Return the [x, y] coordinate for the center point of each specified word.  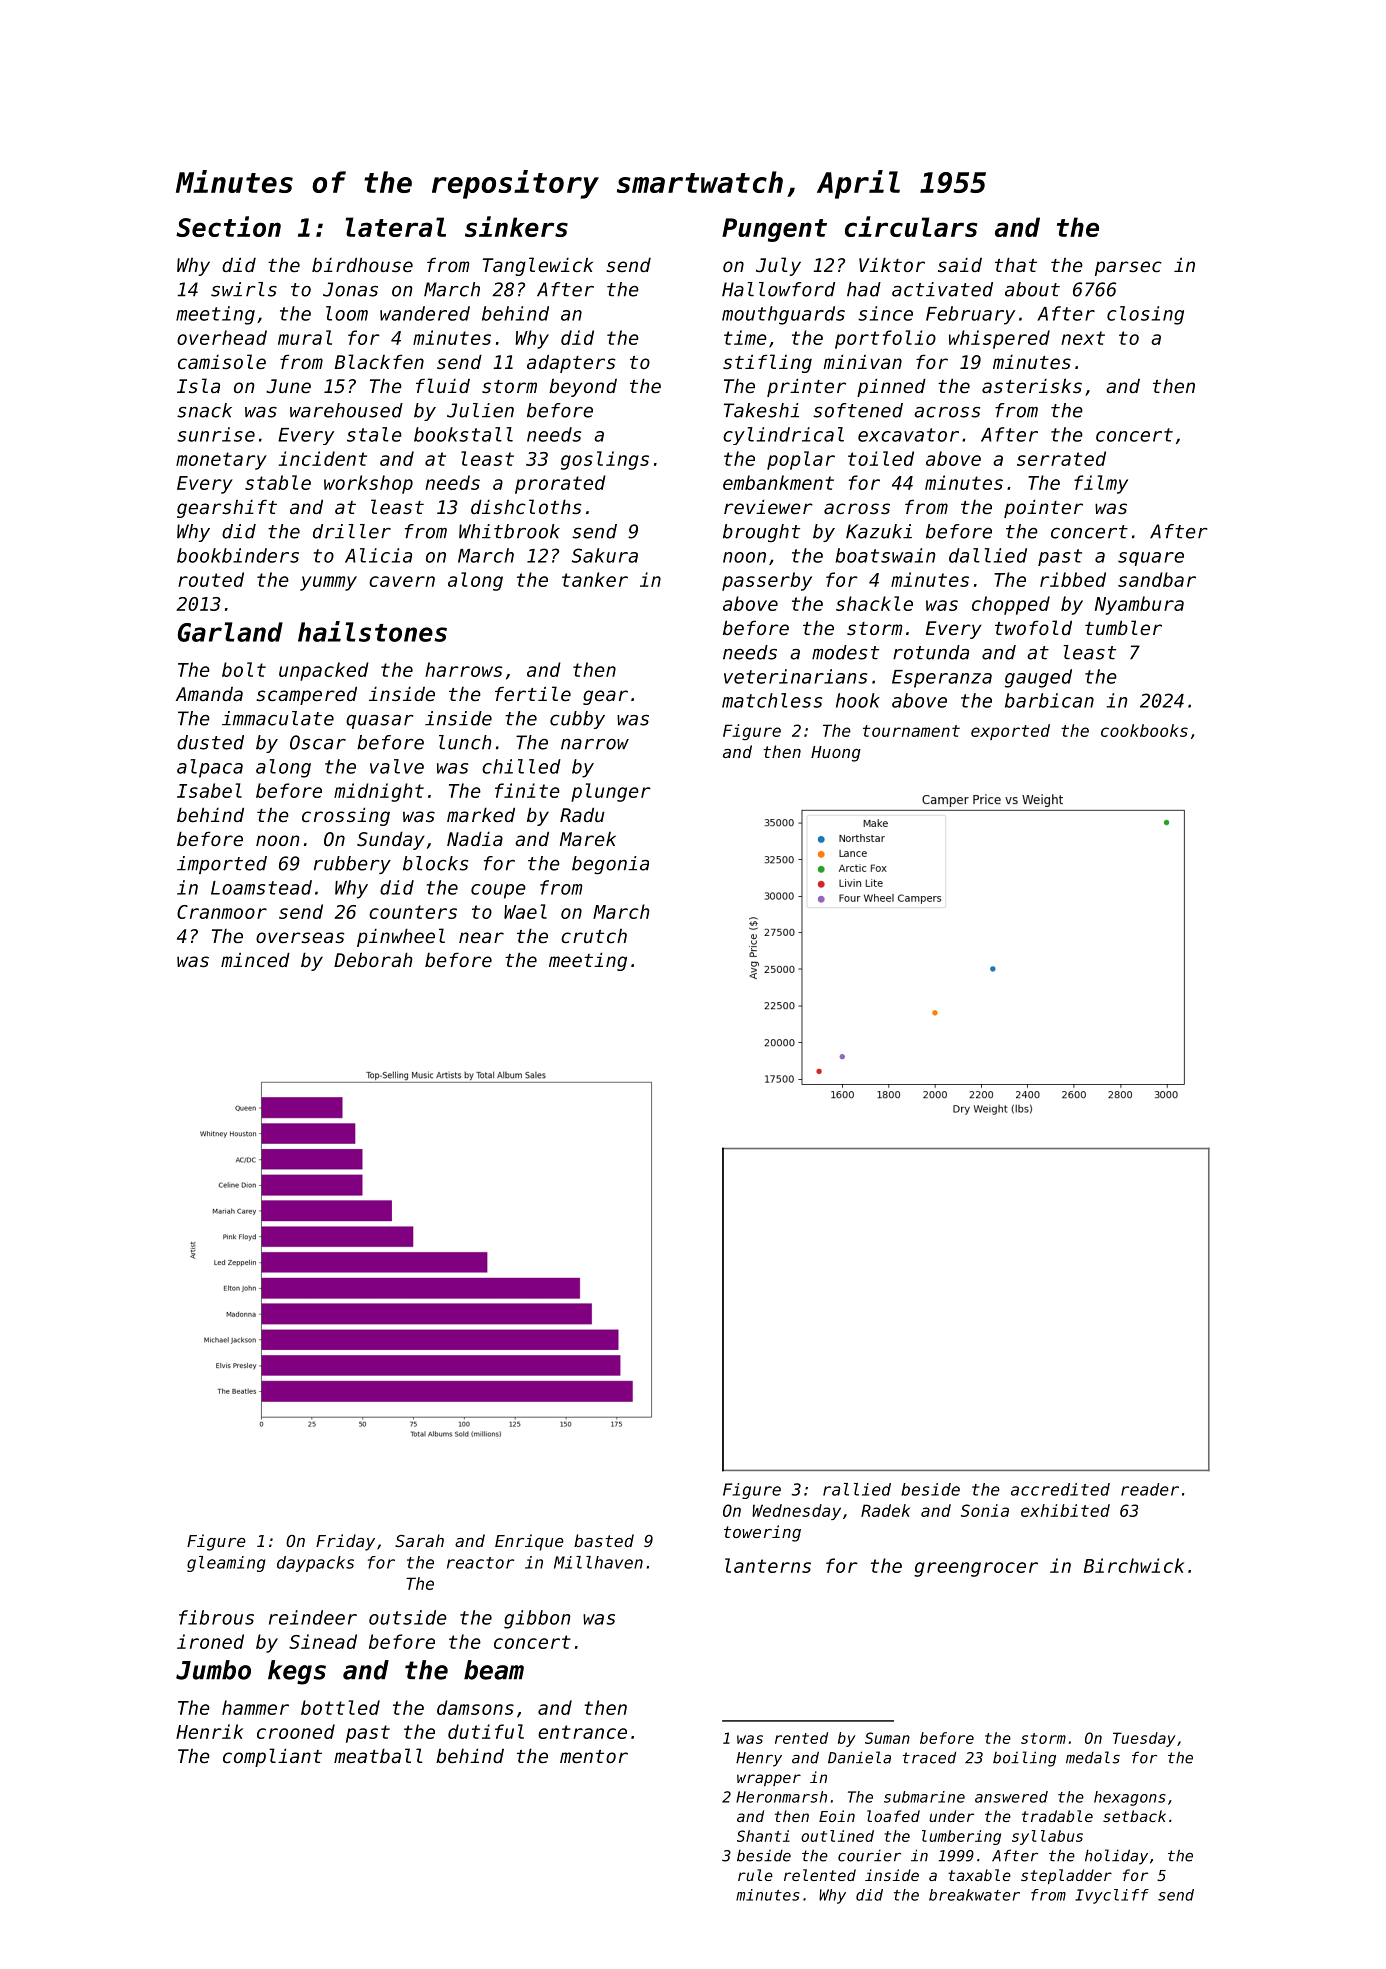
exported [1010, 732]
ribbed [1073, 579]
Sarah [419, 1540]
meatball [378, 1755]
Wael [525, 911]
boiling [1024, 1759]
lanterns [768, 1565]
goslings [605, 460]
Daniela [859, 1757]
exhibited [1065, 1510]
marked [481, 814]
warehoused [346, 410]
